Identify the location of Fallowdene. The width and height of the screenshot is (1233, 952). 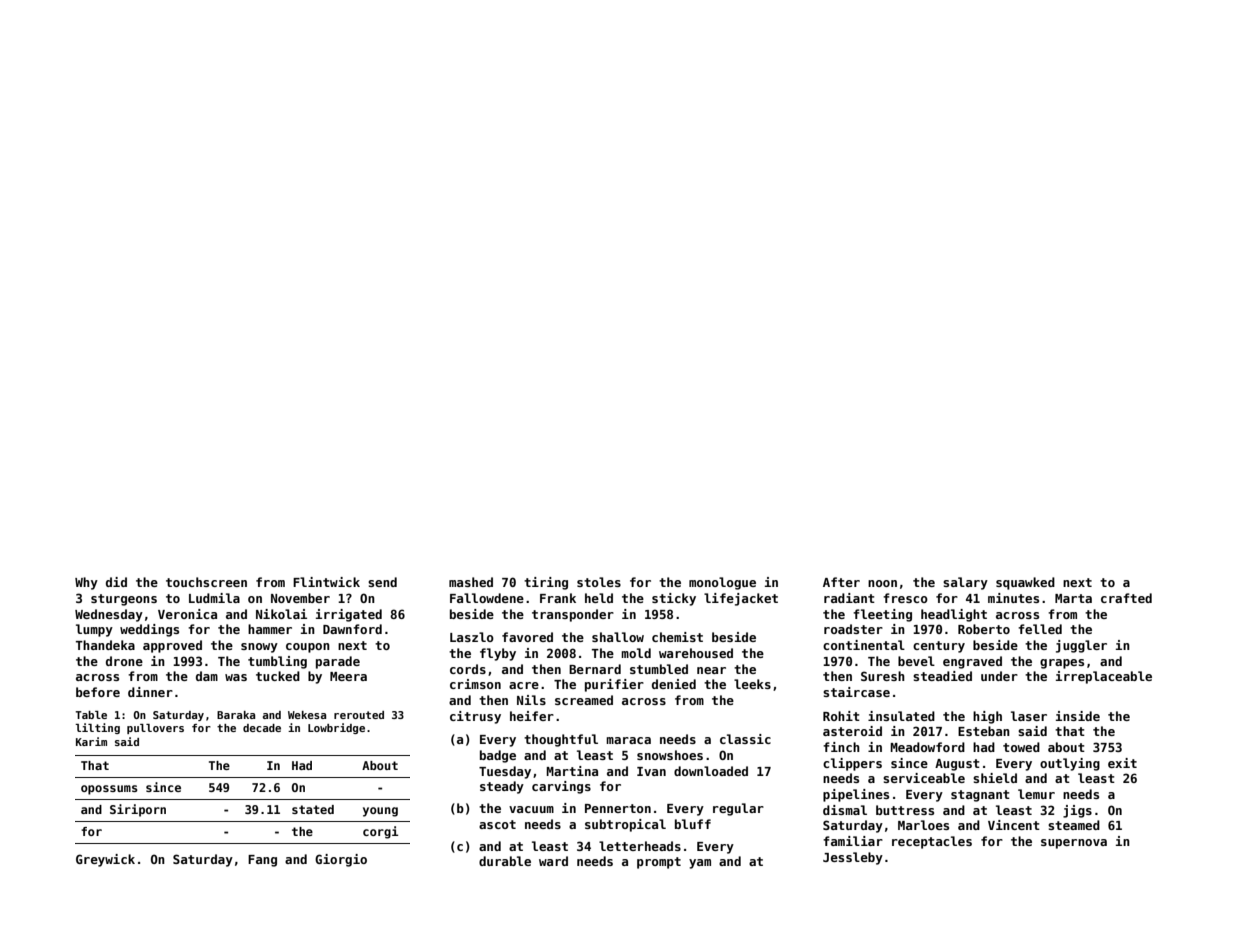
(487, 598).
